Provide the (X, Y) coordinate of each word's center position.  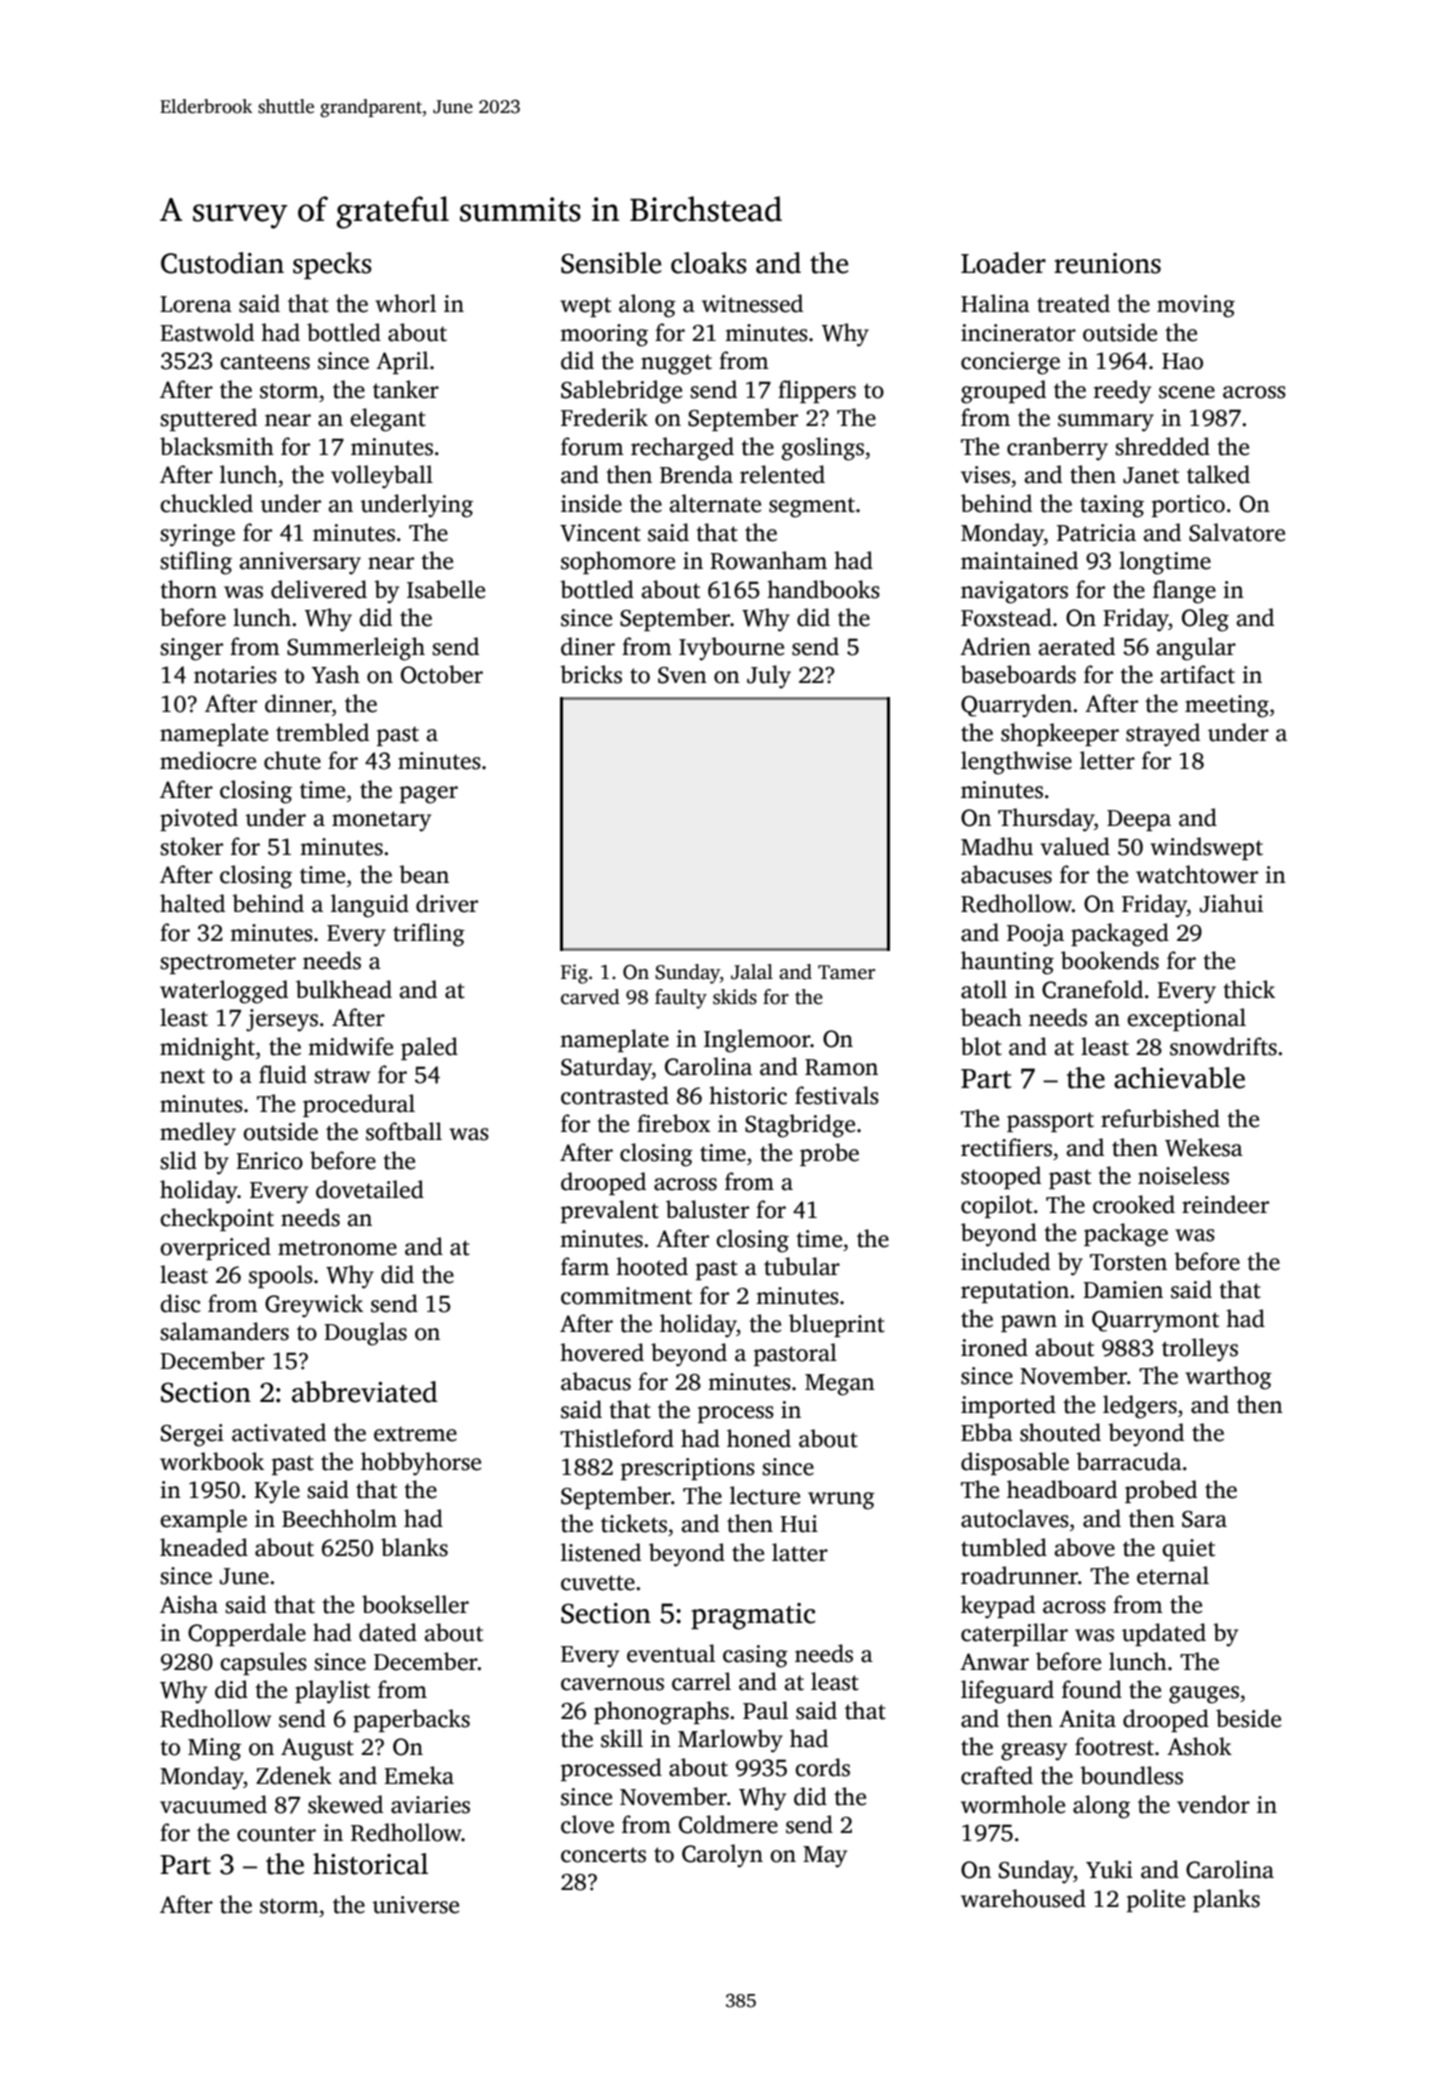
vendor (1213, 1804)
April (402, 362)
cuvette (598, 1583)
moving (1196, 306)
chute (292, 760)
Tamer (846, 972)
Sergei (192, 1435)
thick (1249, 989)
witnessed (752, 303)
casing (755, 1656)
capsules (263, 1663)
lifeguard (1007, 1692)
